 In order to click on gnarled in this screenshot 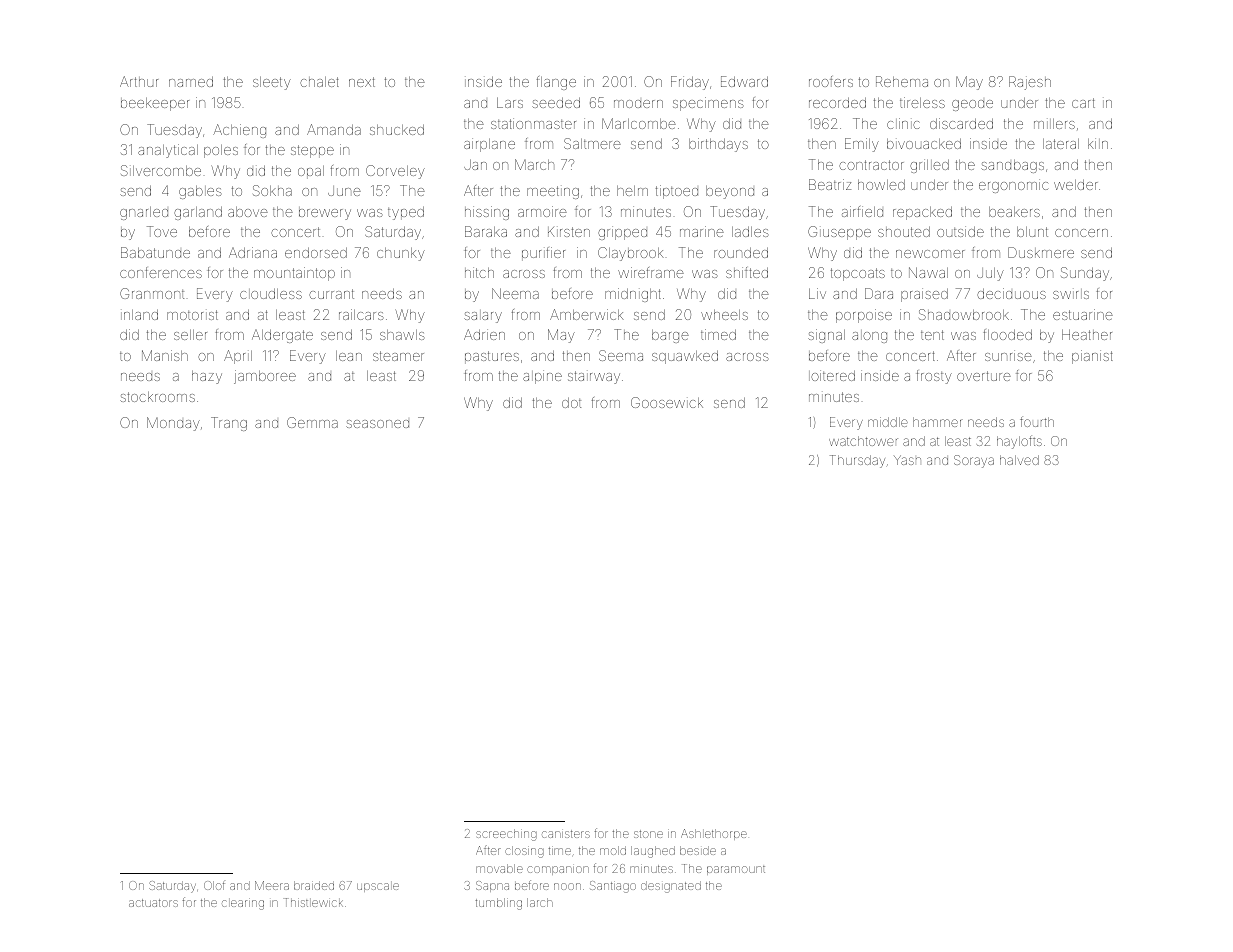, I will do `click(144, 213)`.
